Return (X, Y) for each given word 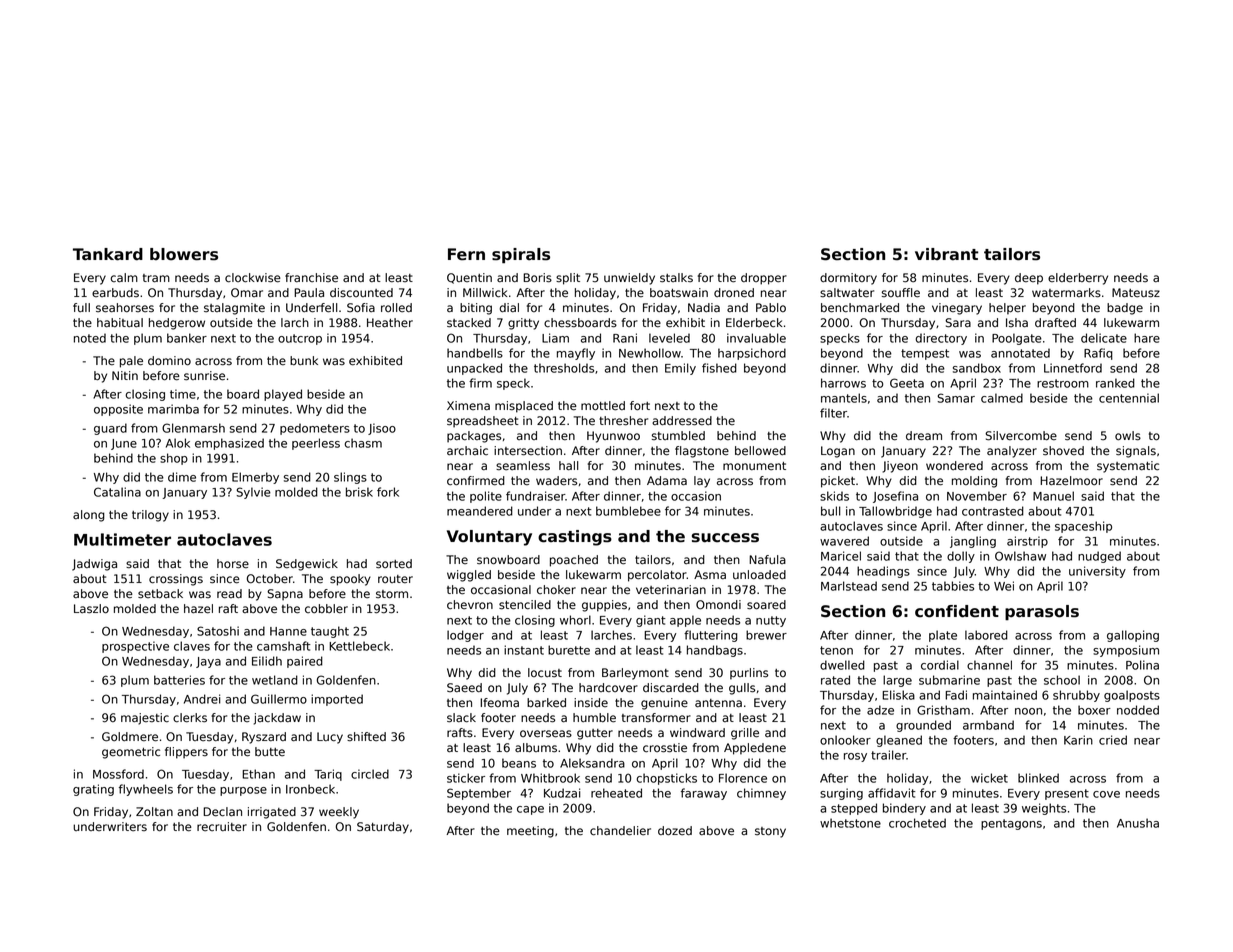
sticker (466, 778)
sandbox (977, 368)
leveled (669, 338)
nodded (1138, 710)
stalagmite (234, 309)
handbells (475, 353)
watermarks (1066, 293)
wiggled (469, 576)
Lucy (330, 738)
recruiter (222, 827)
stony (770, 832)
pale (131, 362)
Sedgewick (307, 565)
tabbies (953, 586)
